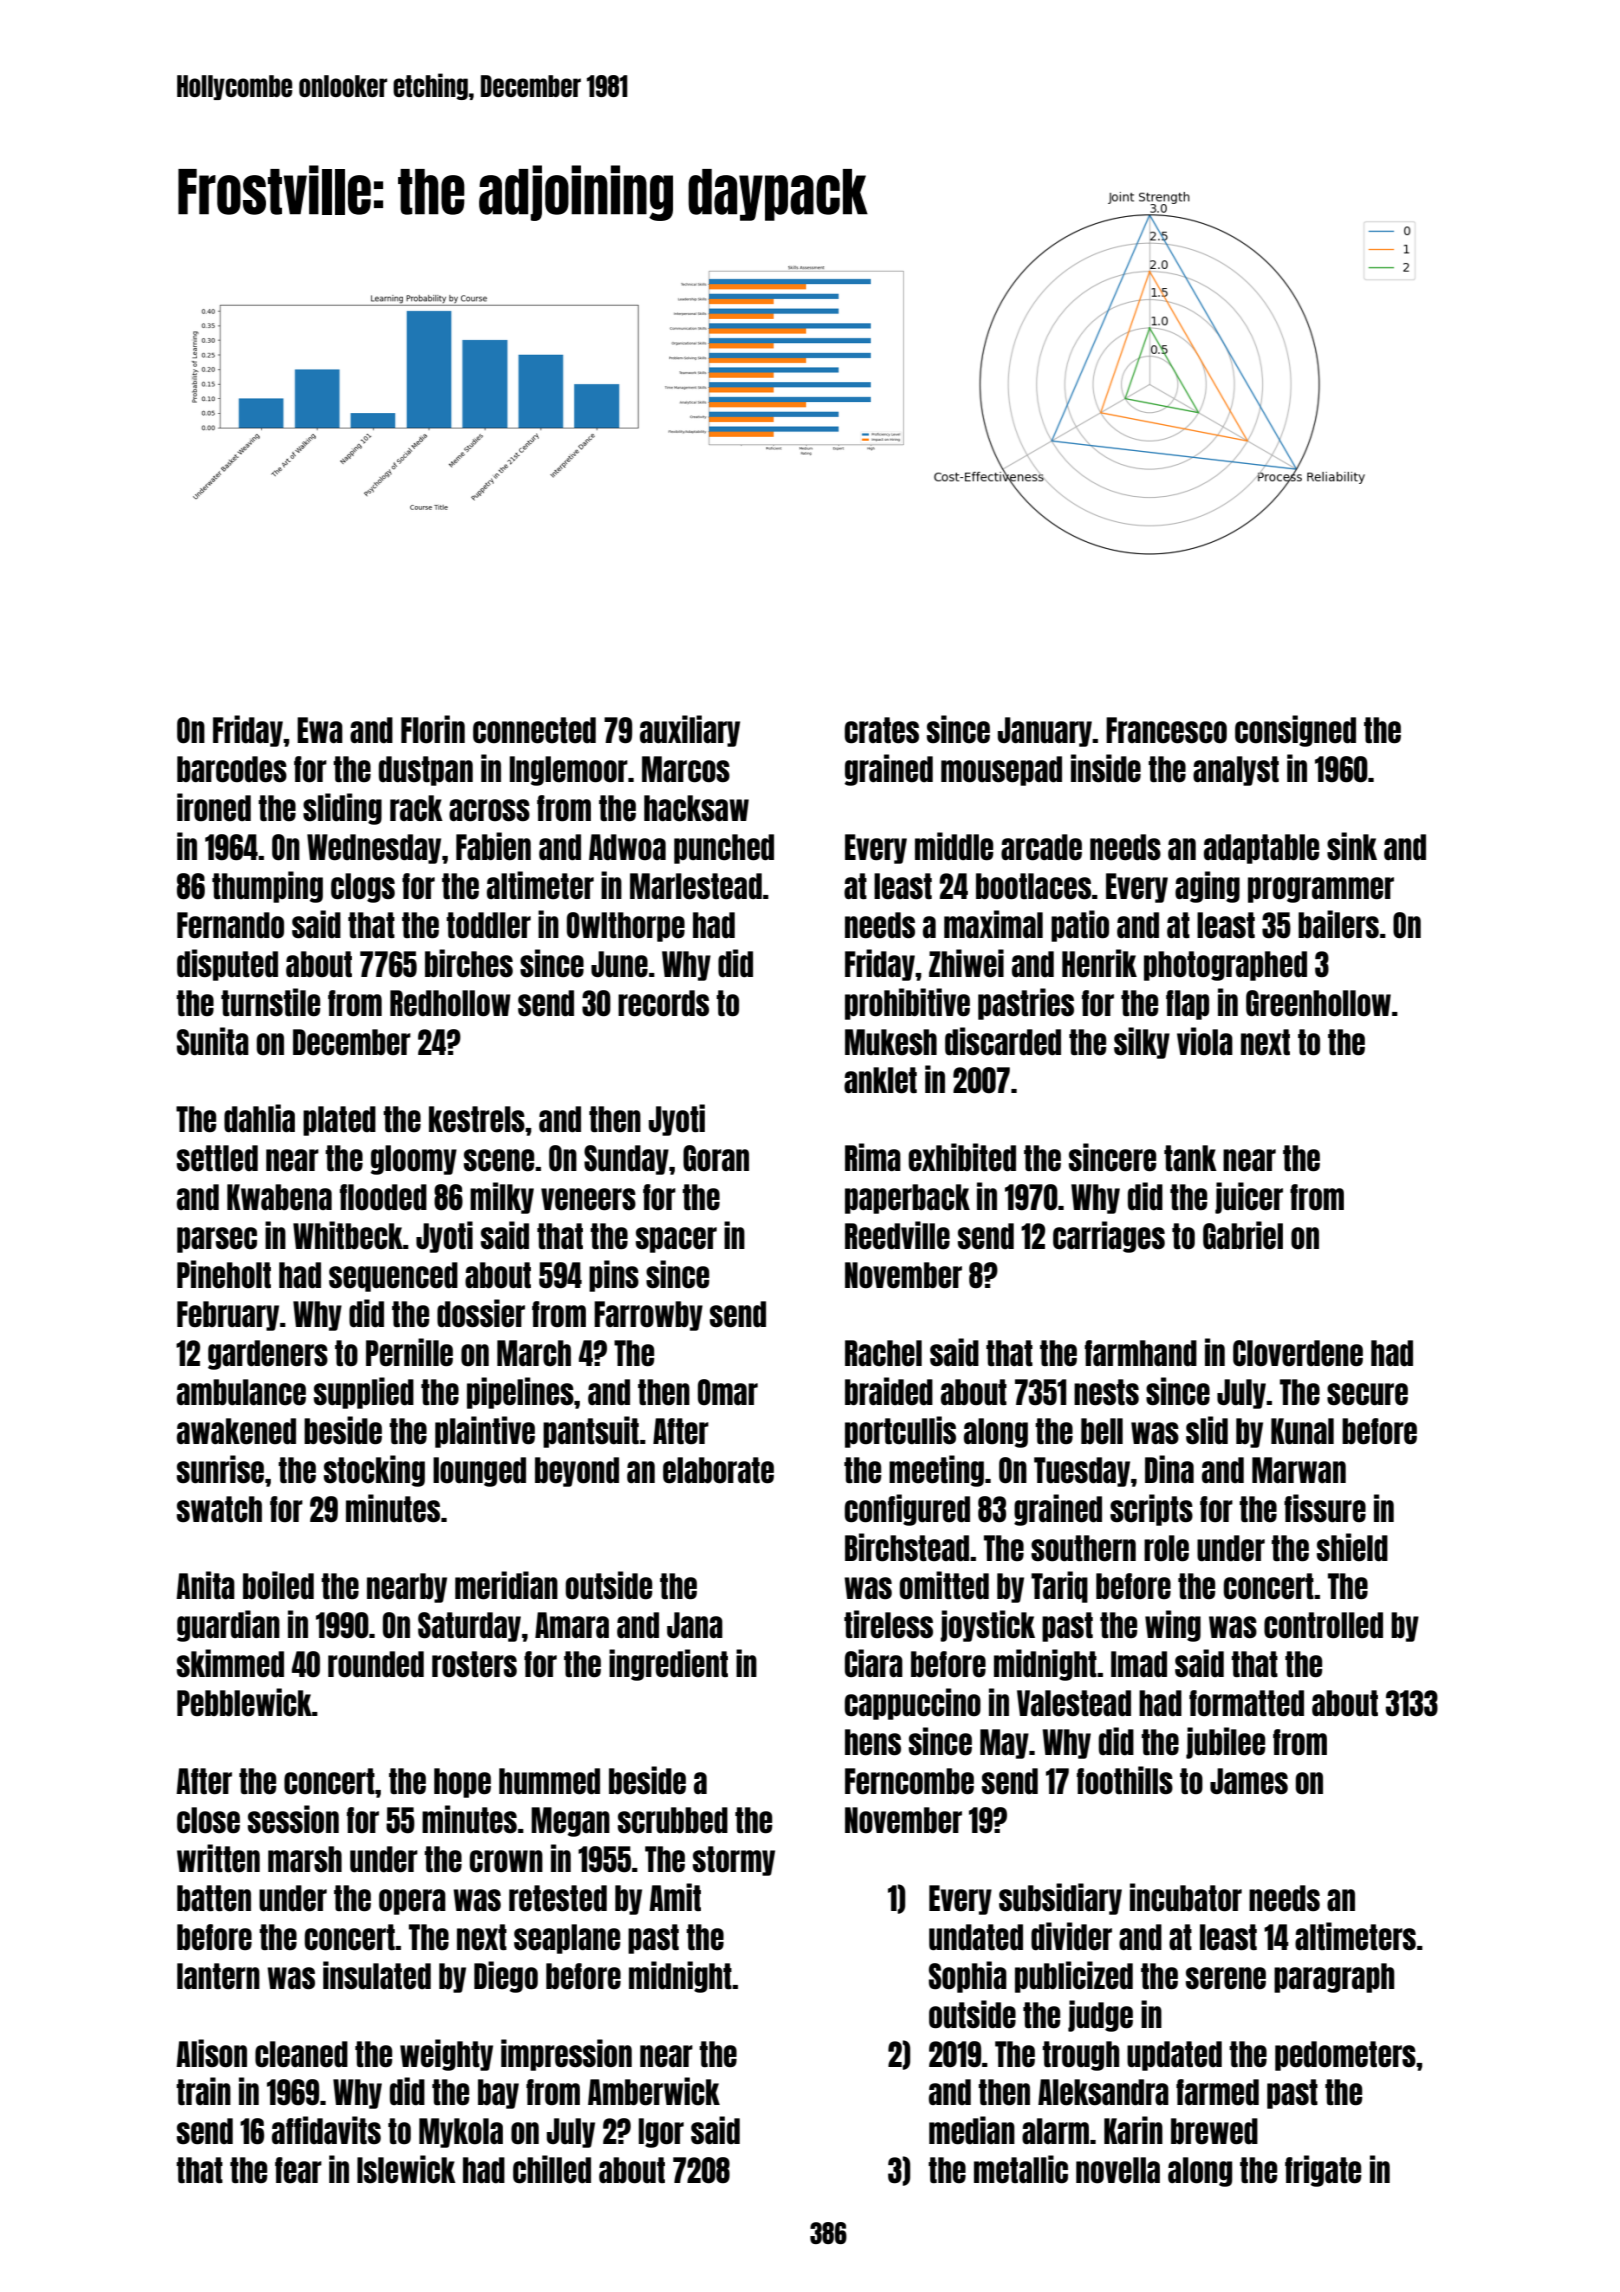 The image size is (1620, 2292). What do you see at coordinates (1318, 1003) in the page?
I see `Greenhollow` at bounding box center [1318, 1003].
